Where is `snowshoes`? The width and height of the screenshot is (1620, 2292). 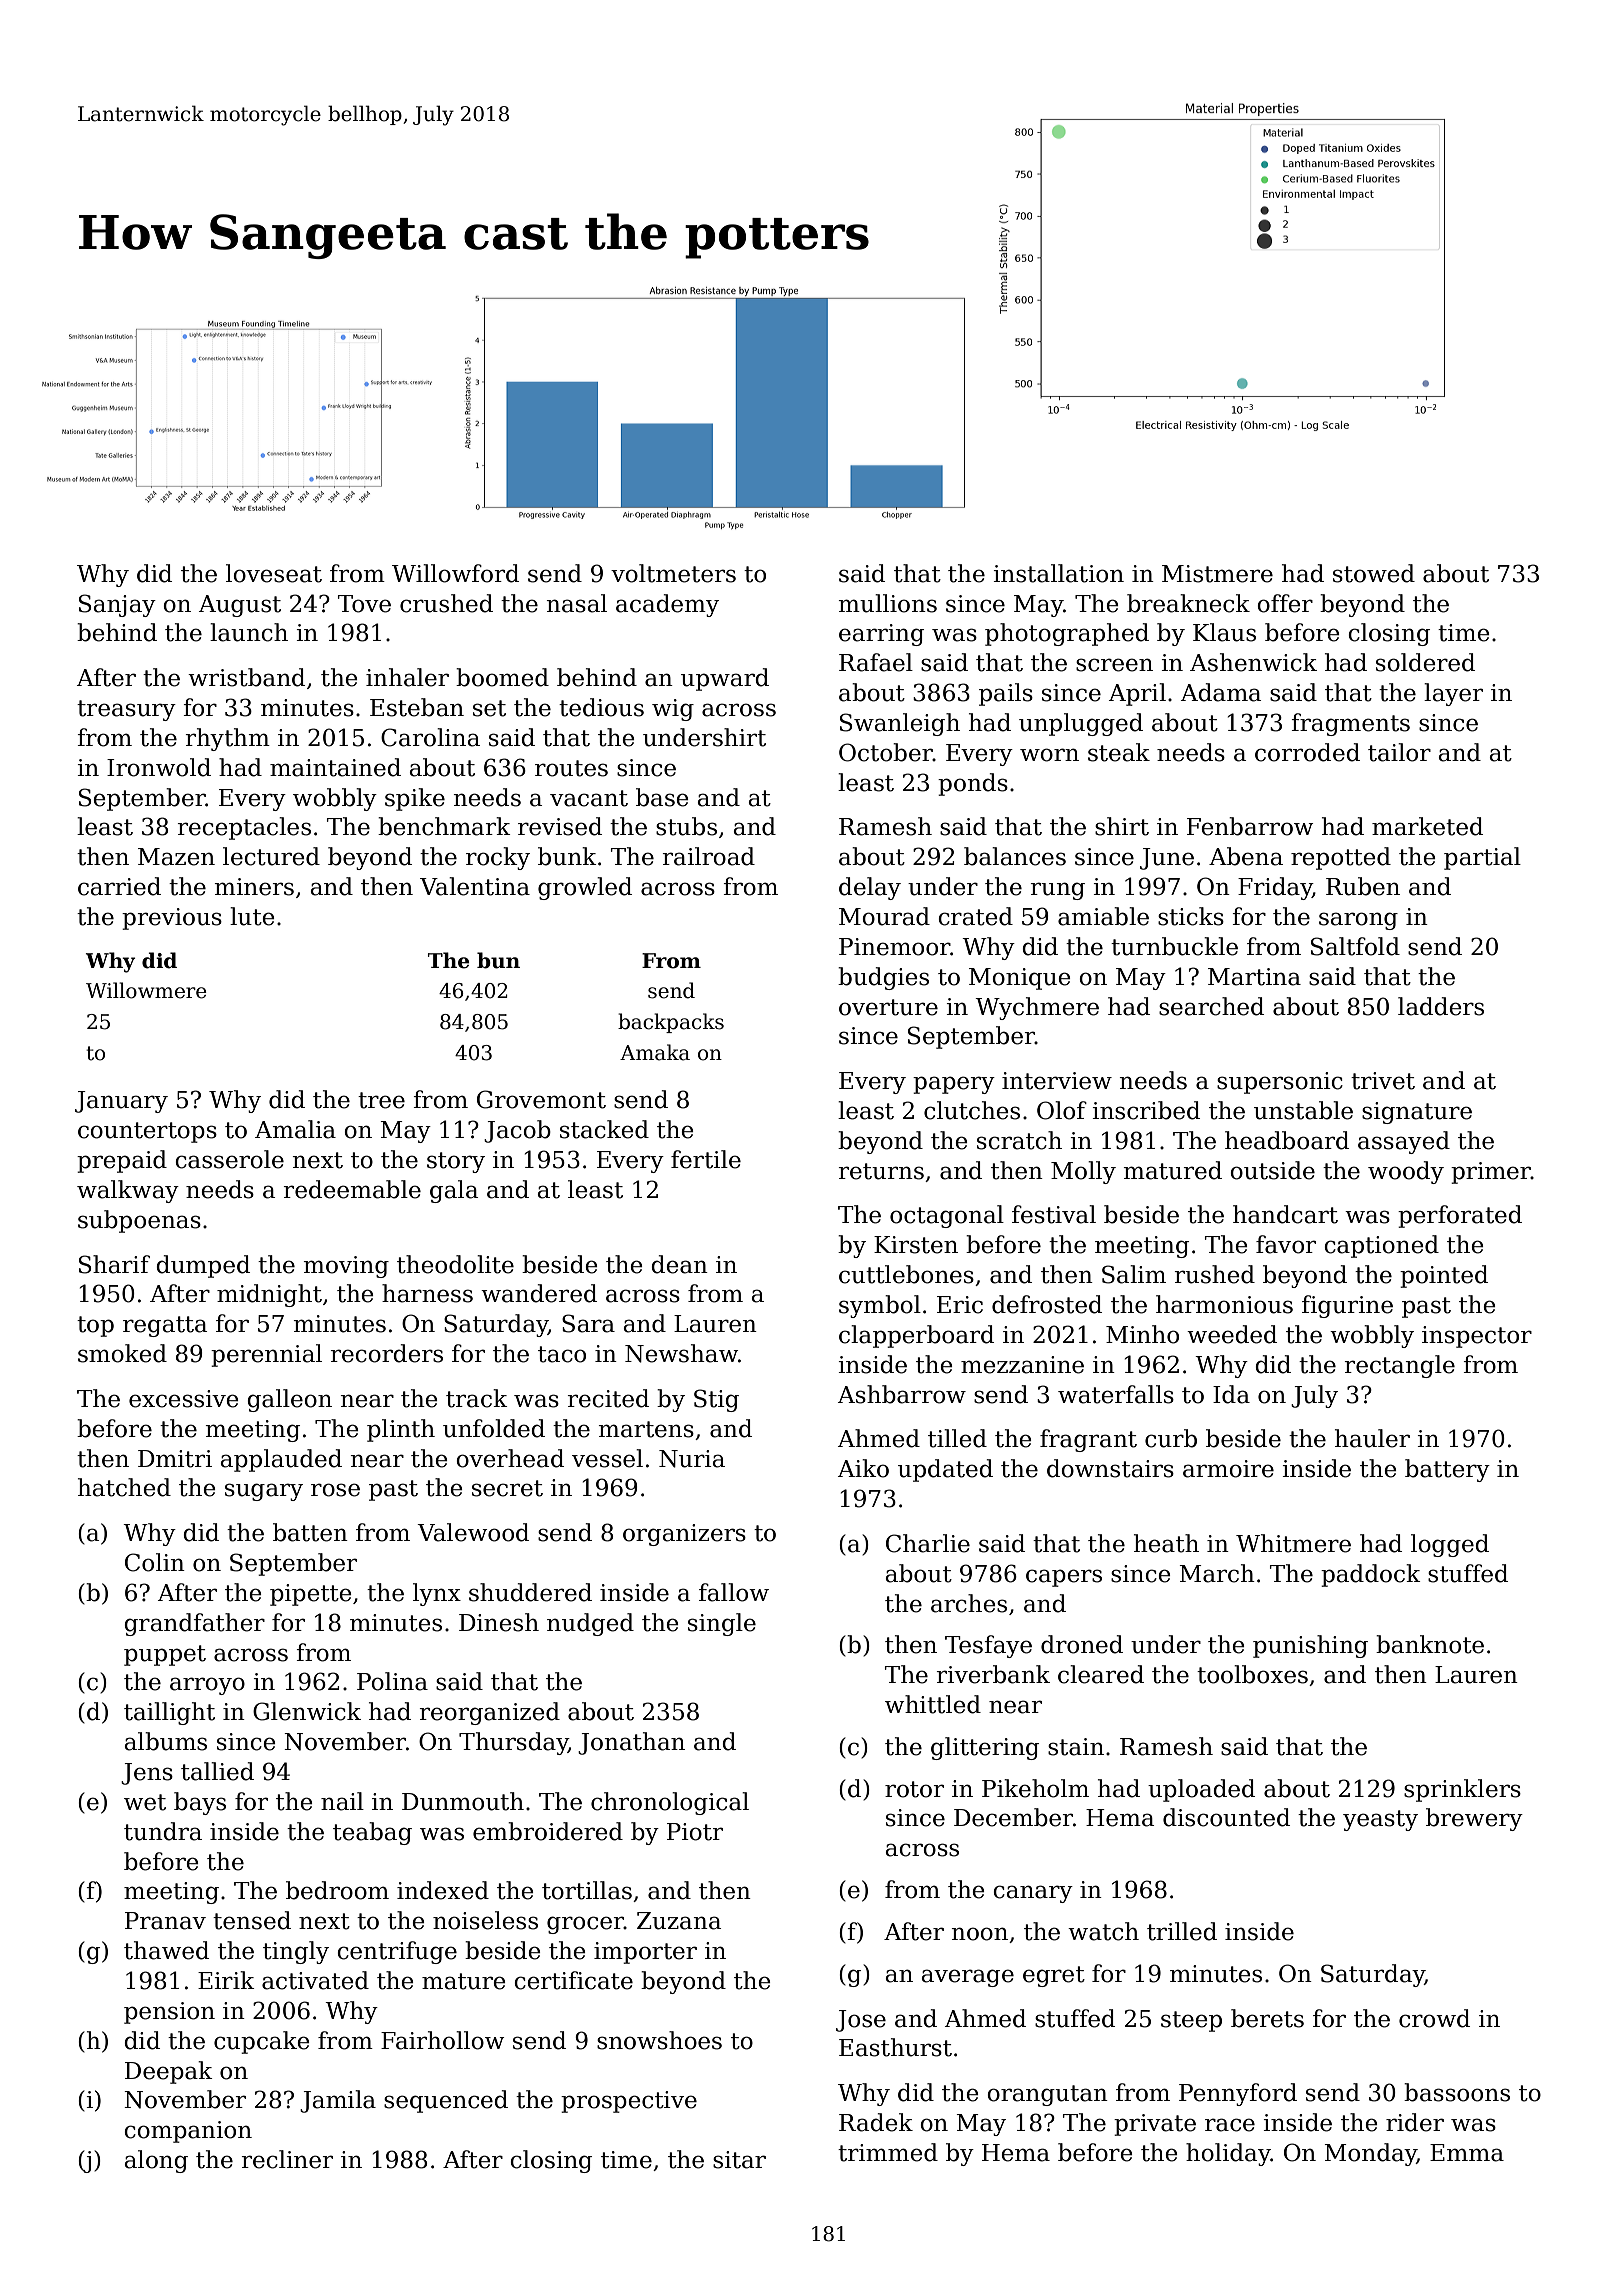 snowshoes is located at coordinates (659, 2040).
